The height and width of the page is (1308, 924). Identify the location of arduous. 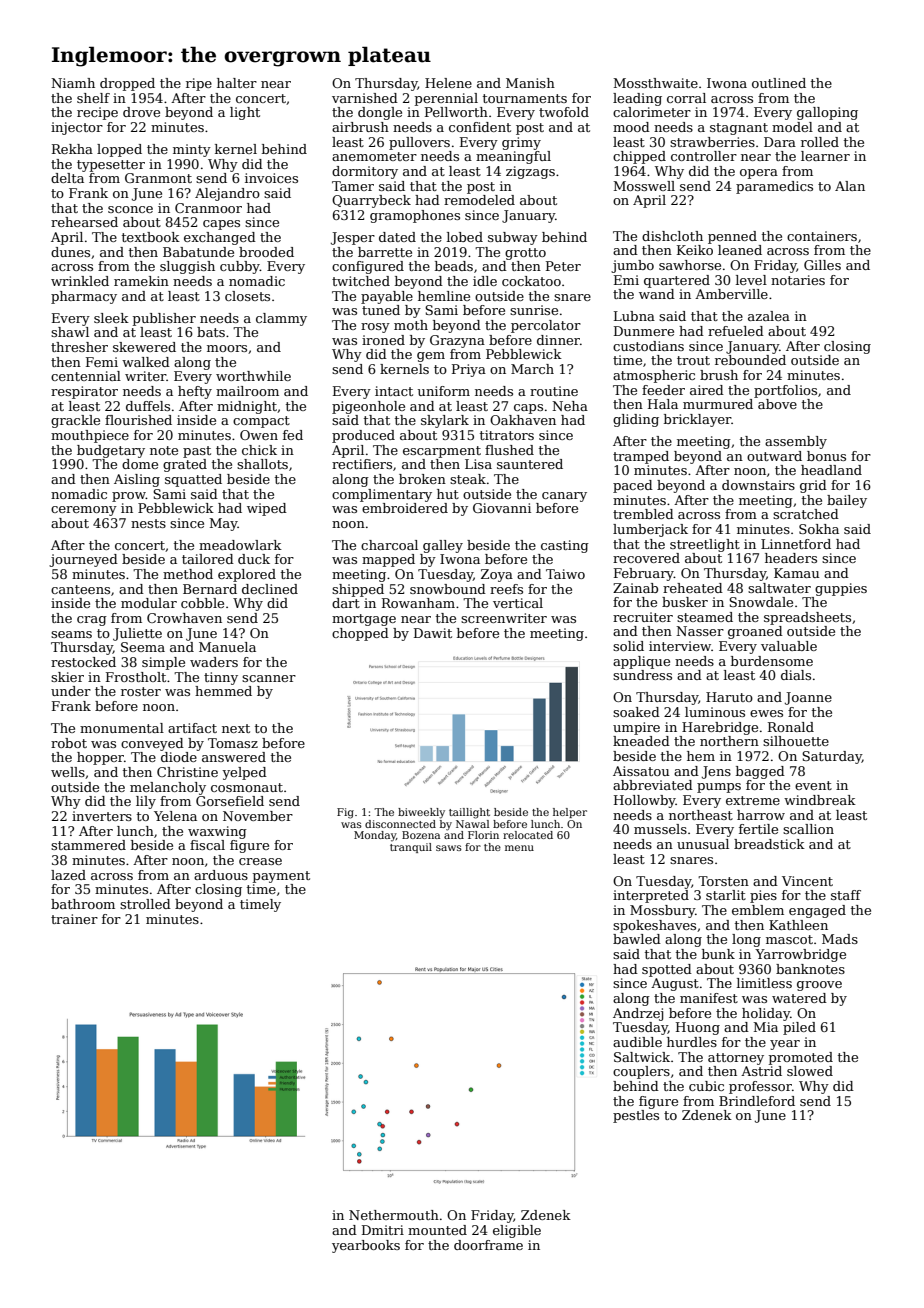
(221, 875).
